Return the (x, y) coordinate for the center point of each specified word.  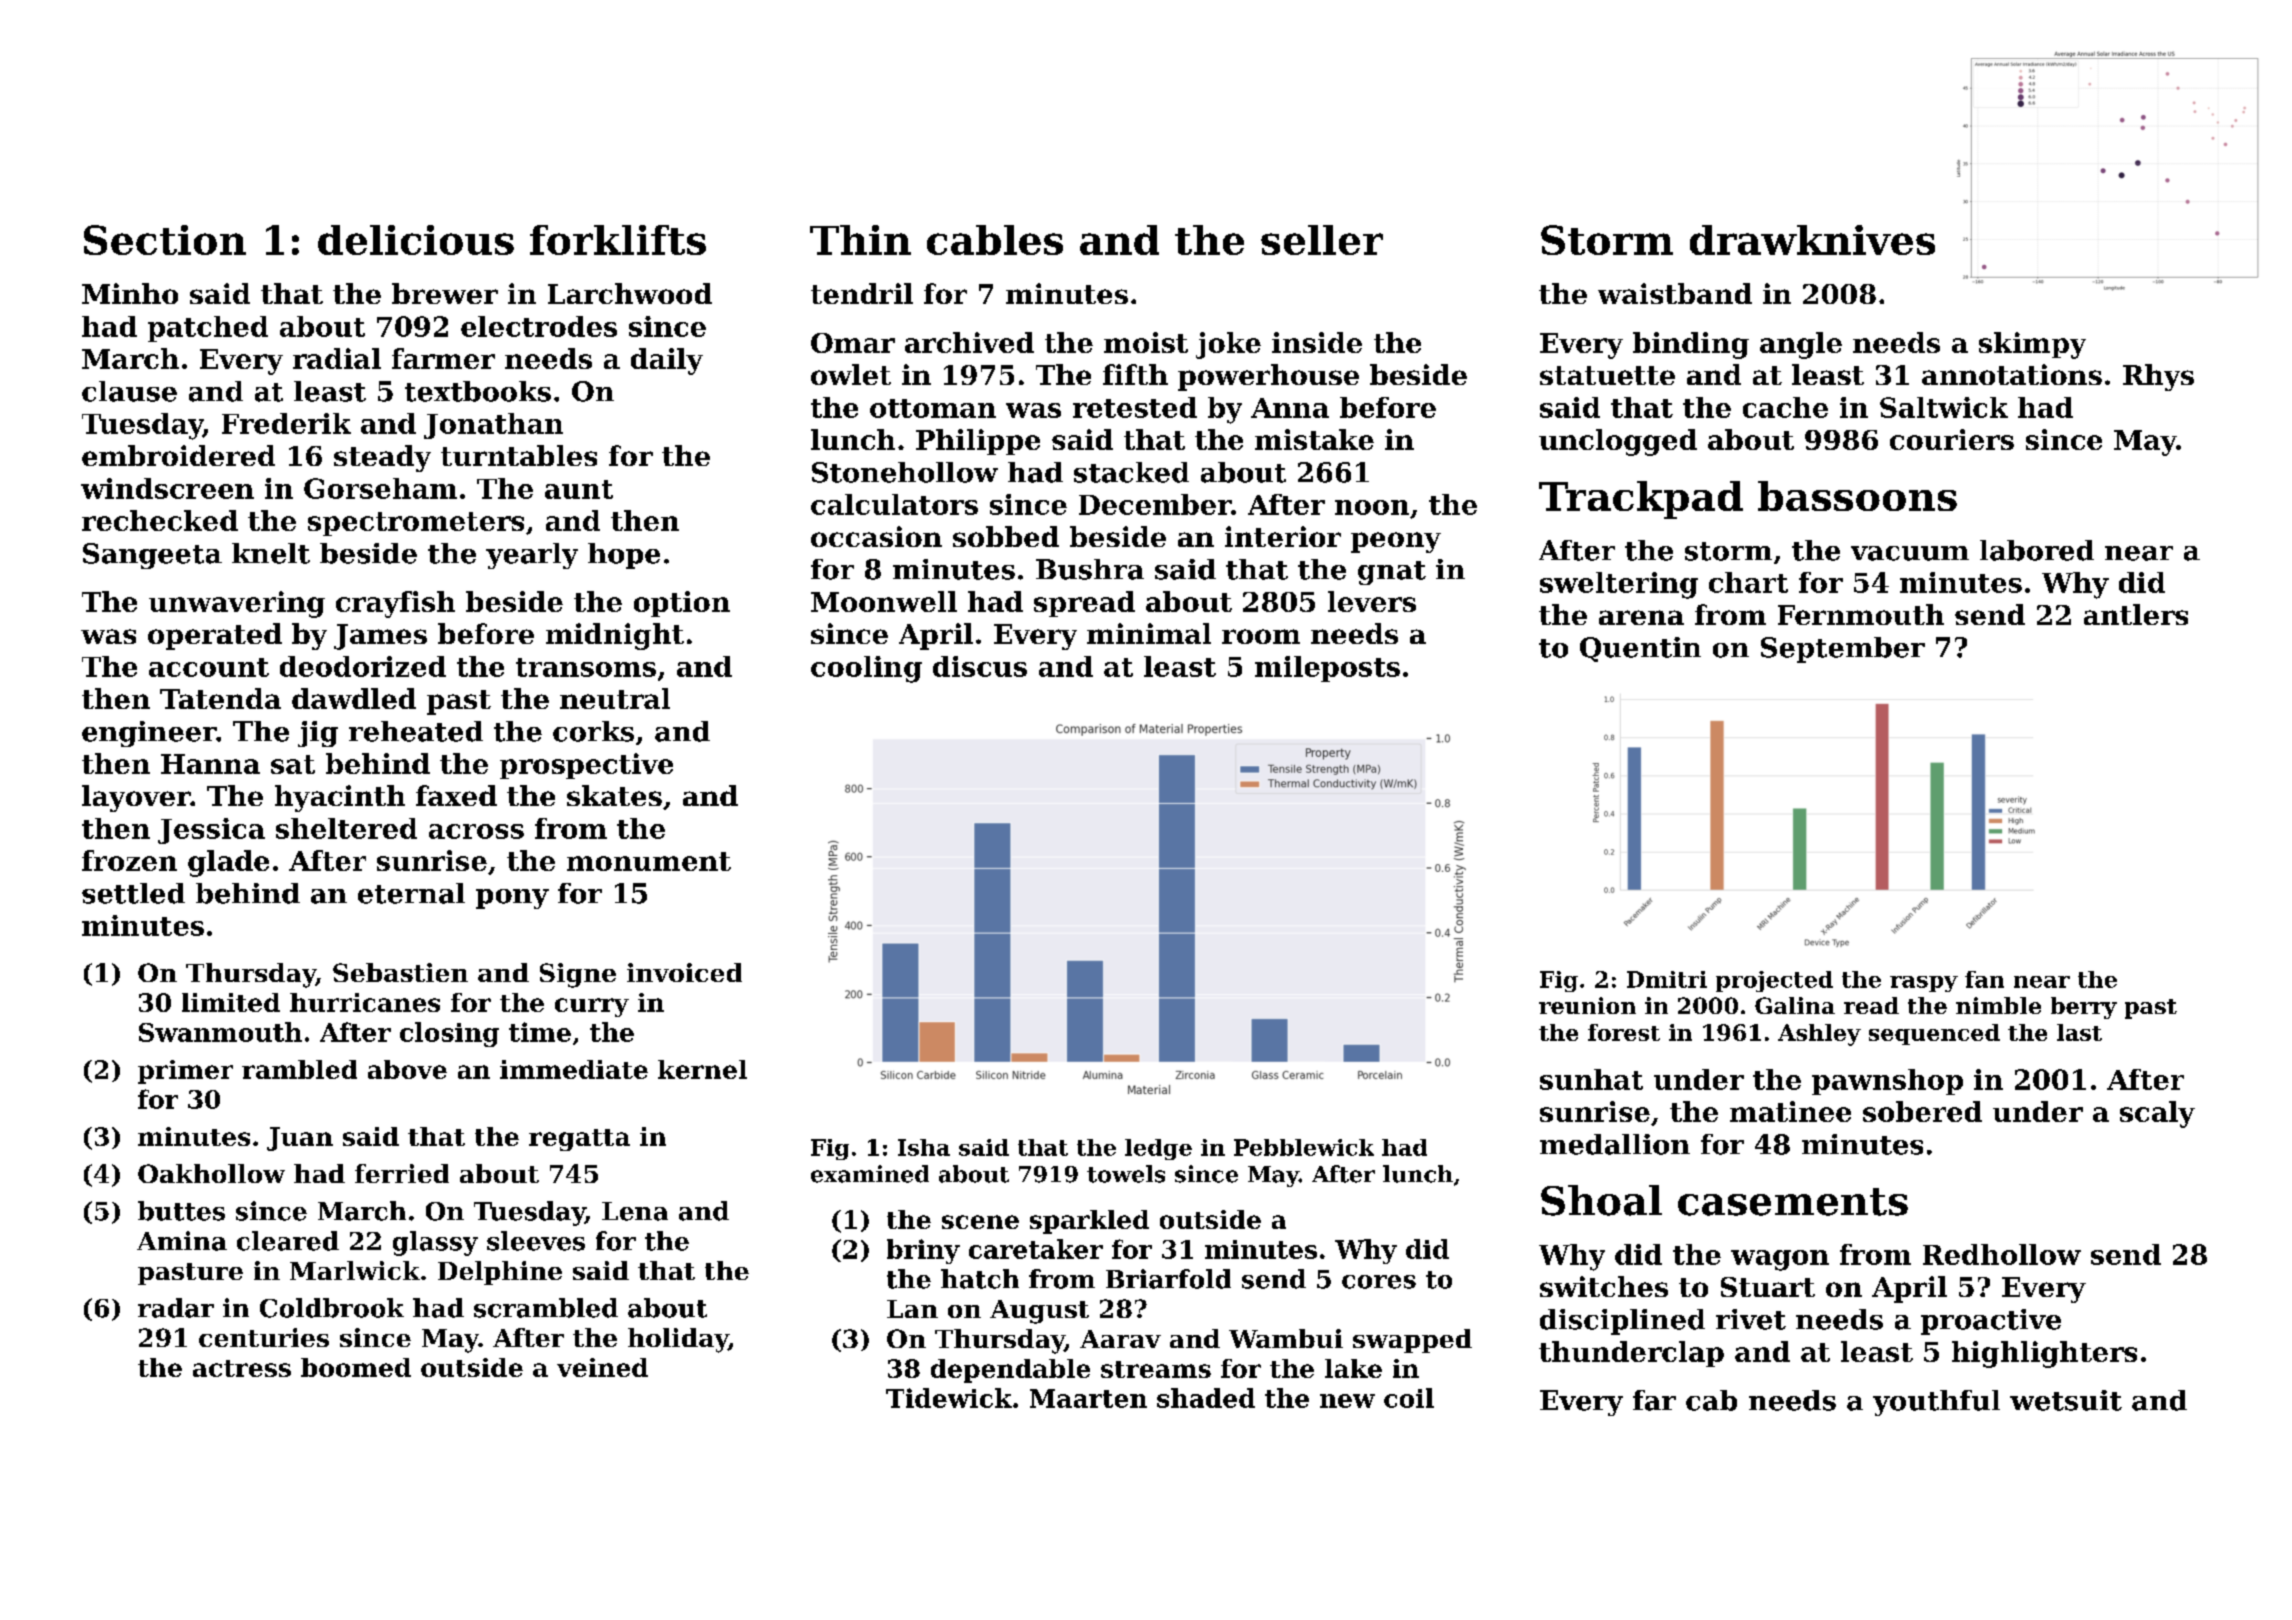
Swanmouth (220, 1032)
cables (995, 240)
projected (1774, 981)
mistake (1314, 439)
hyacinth (340, 798)
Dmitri (1667, 979)
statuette (1607, 375)
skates (614, 795)
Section (165, 240)
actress (242, 1368)
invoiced (684, 972)
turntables (519, 455)
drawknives (1812, 240)
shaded (1206, 1398)
